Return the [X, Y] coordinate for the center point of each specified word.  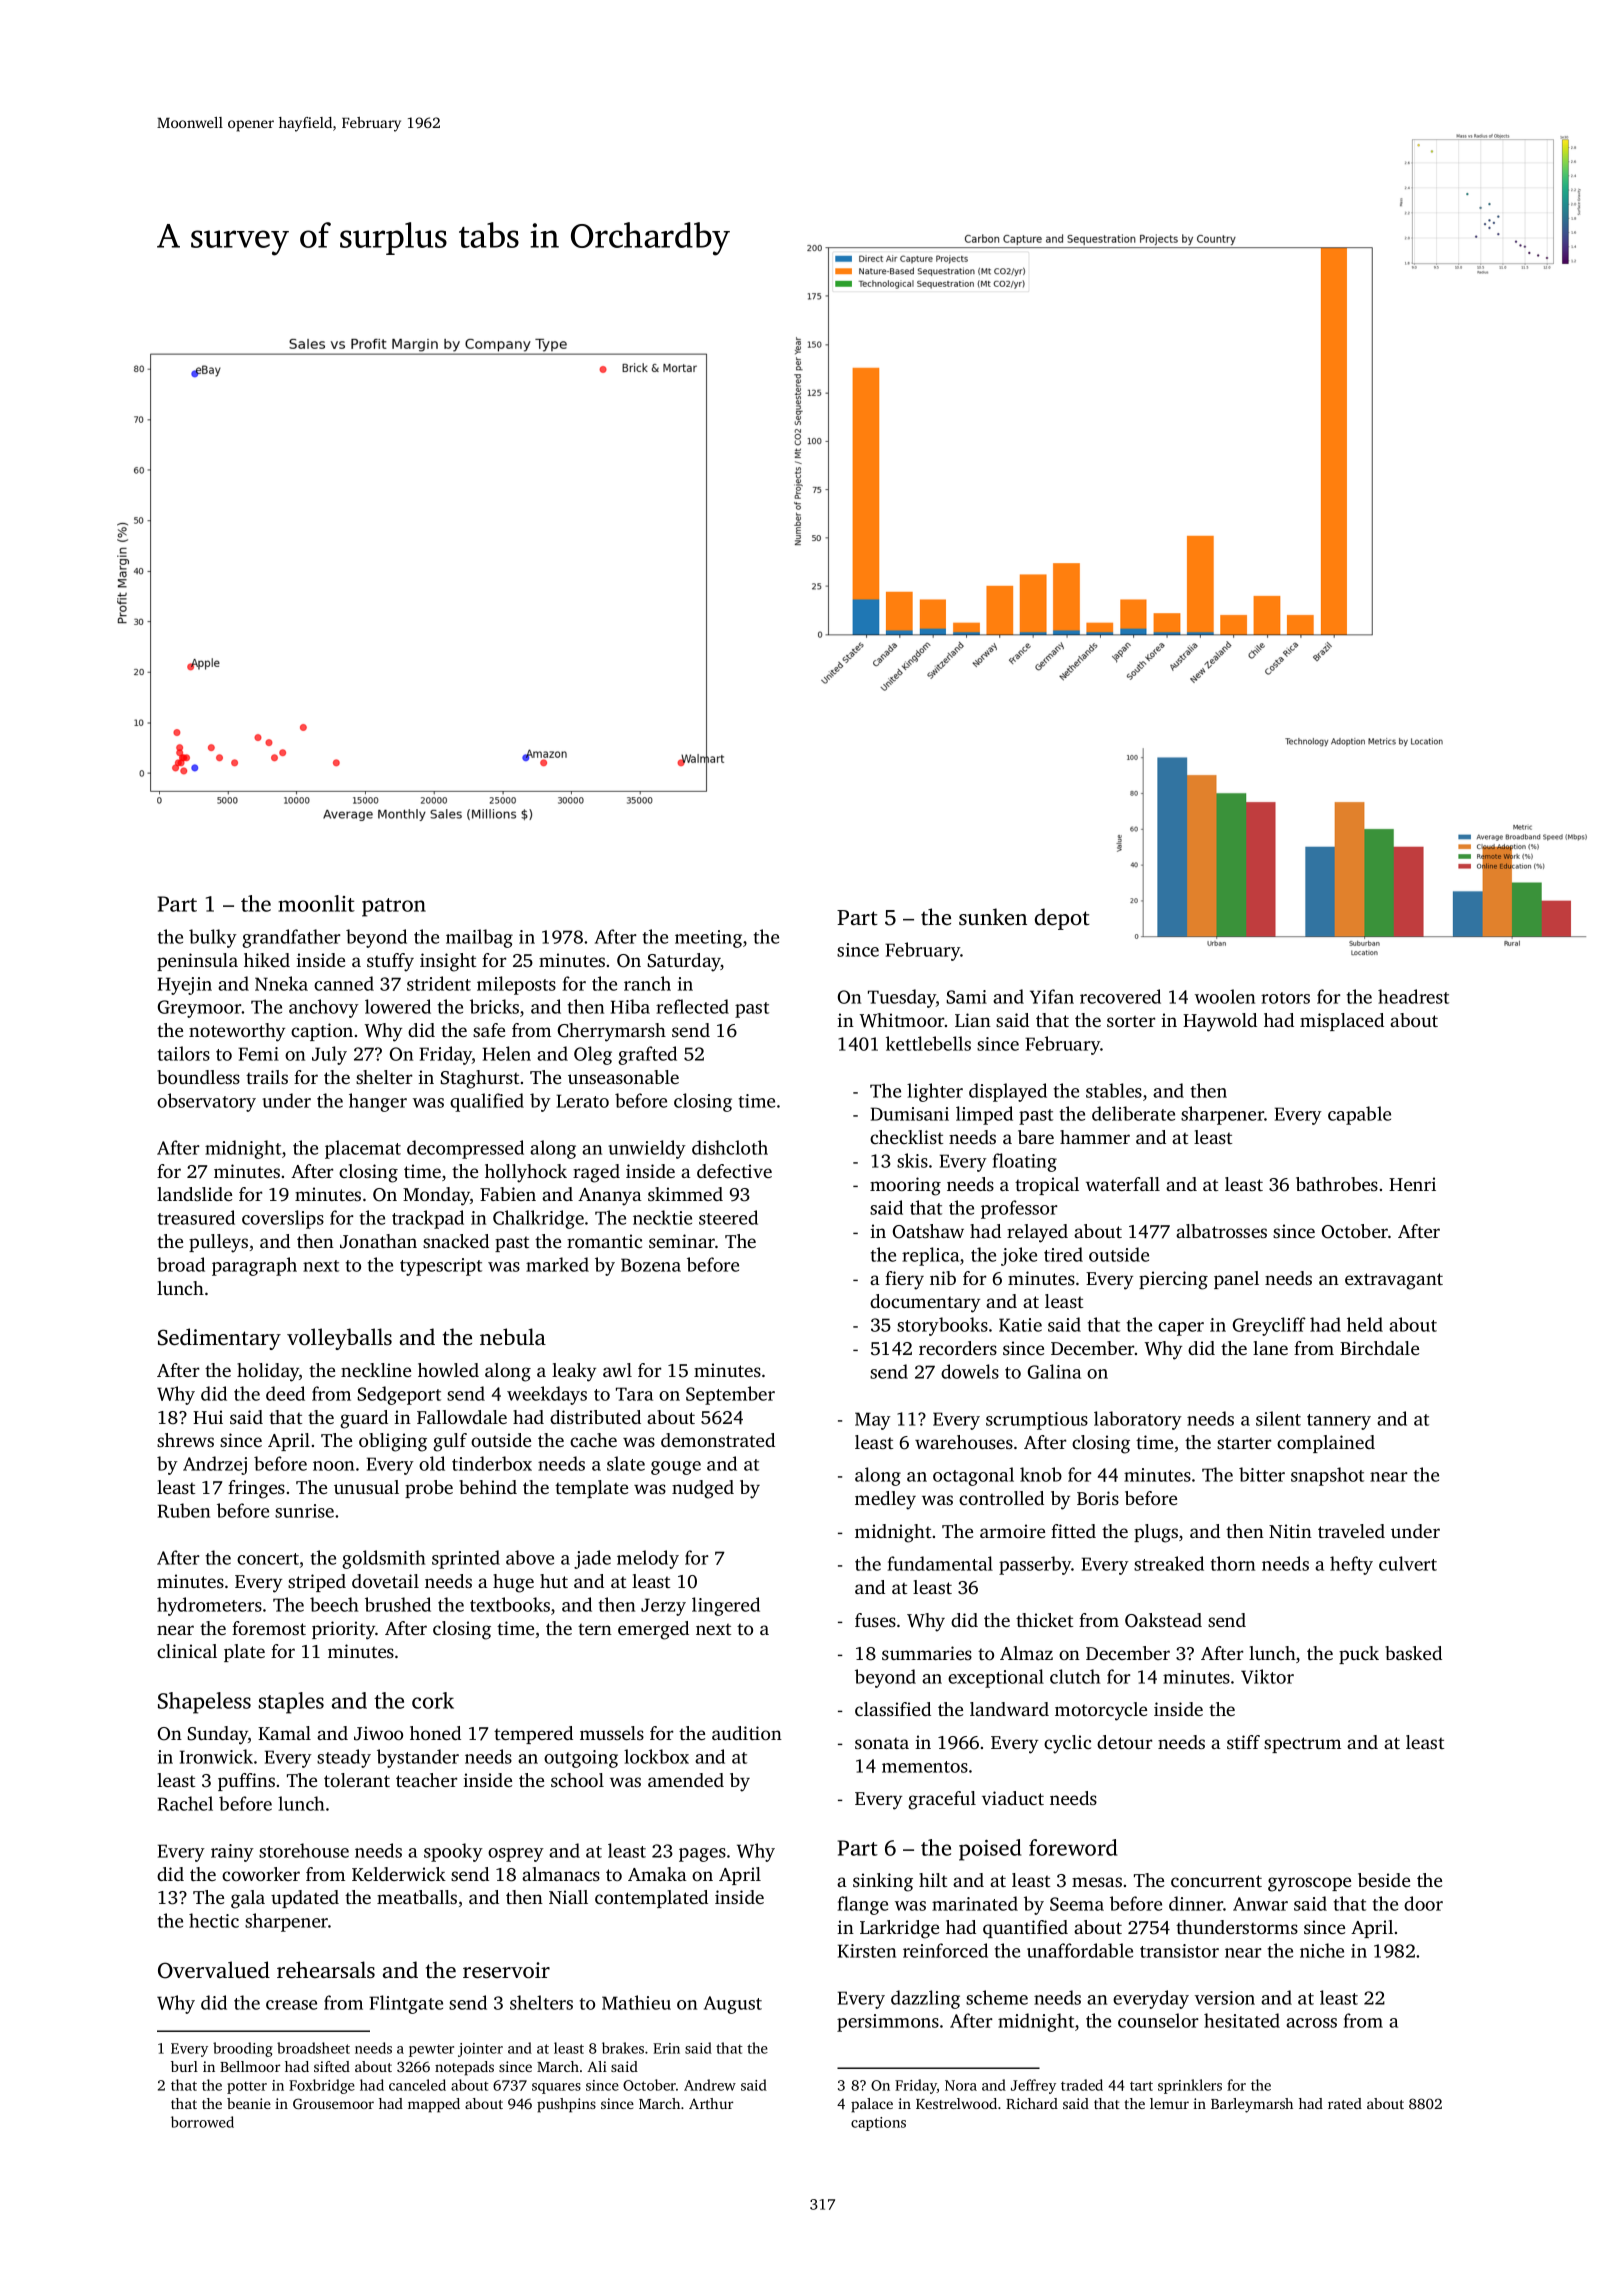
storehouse [304, 1850]
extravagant [1394, 1281]
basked [1413, 1653]
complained [1326, 1444]
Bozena [651, 1265]
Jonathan [378, 1241]
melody [648, 1559]
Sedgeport [399, 1395]
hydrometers [209, 1606]
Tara [634, 1394]
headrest [1413, 996]
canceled [417, 2085]
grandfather [291, 938]
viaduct [1013, 1798]
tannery [1339, 1422]
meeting [708, 939]
